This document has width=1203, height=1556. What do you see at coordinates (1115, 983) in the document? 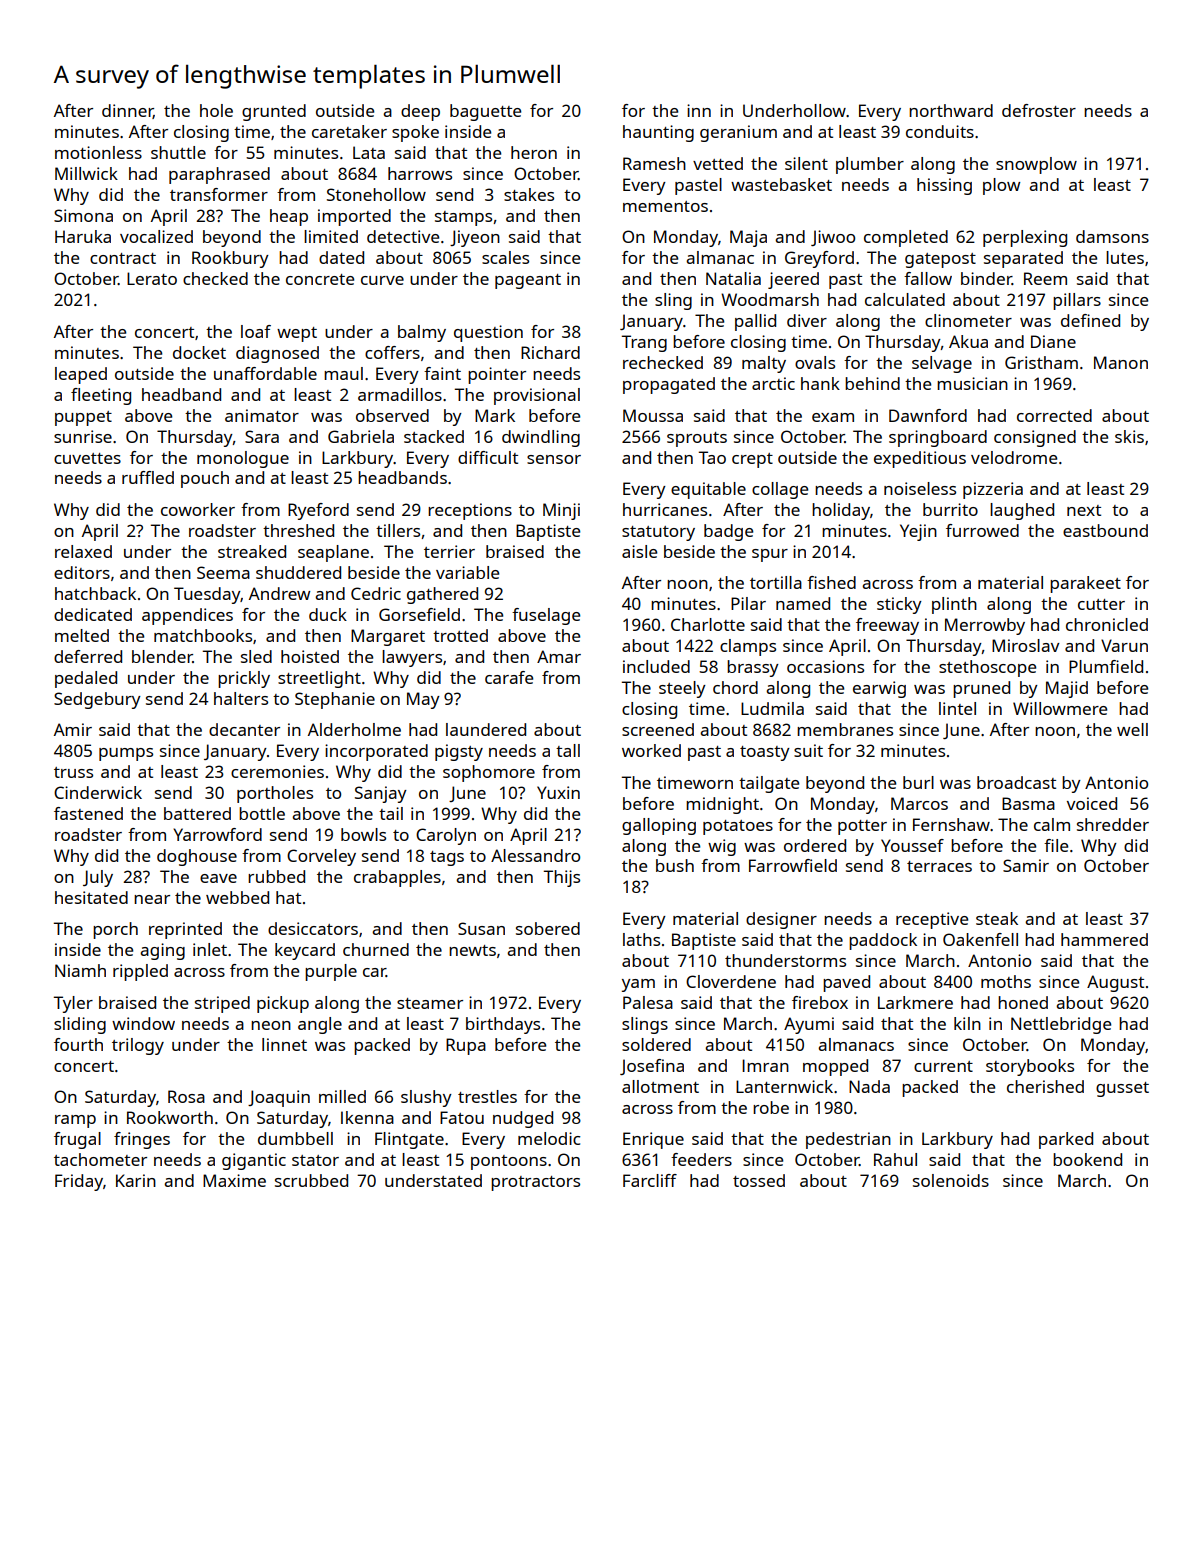
I see `August` at bounding box center [1115, 983].
